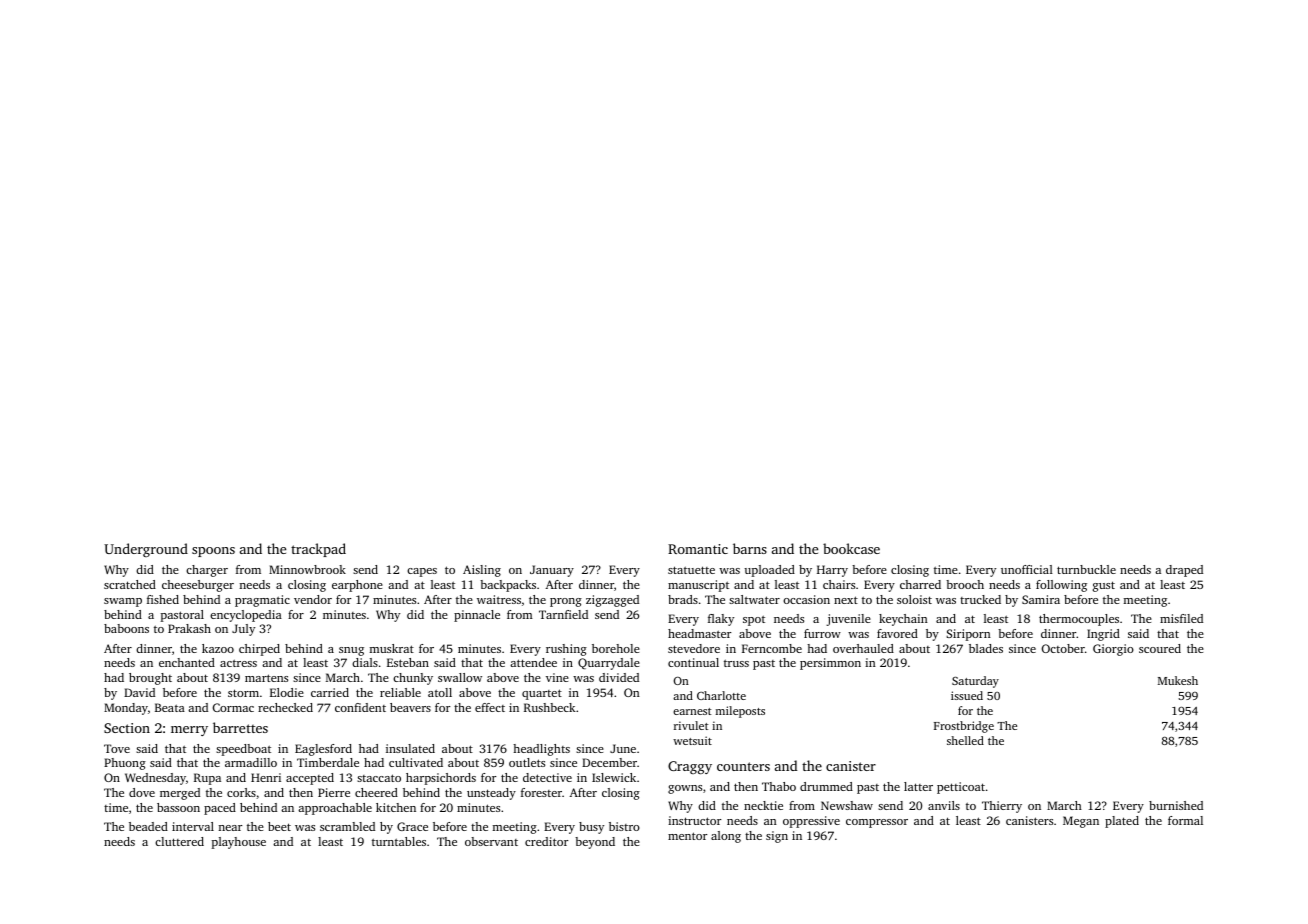 Image resolution: width=1308 pixels, height=924 pixels. I want to click on Underground, so click(146, 550).
